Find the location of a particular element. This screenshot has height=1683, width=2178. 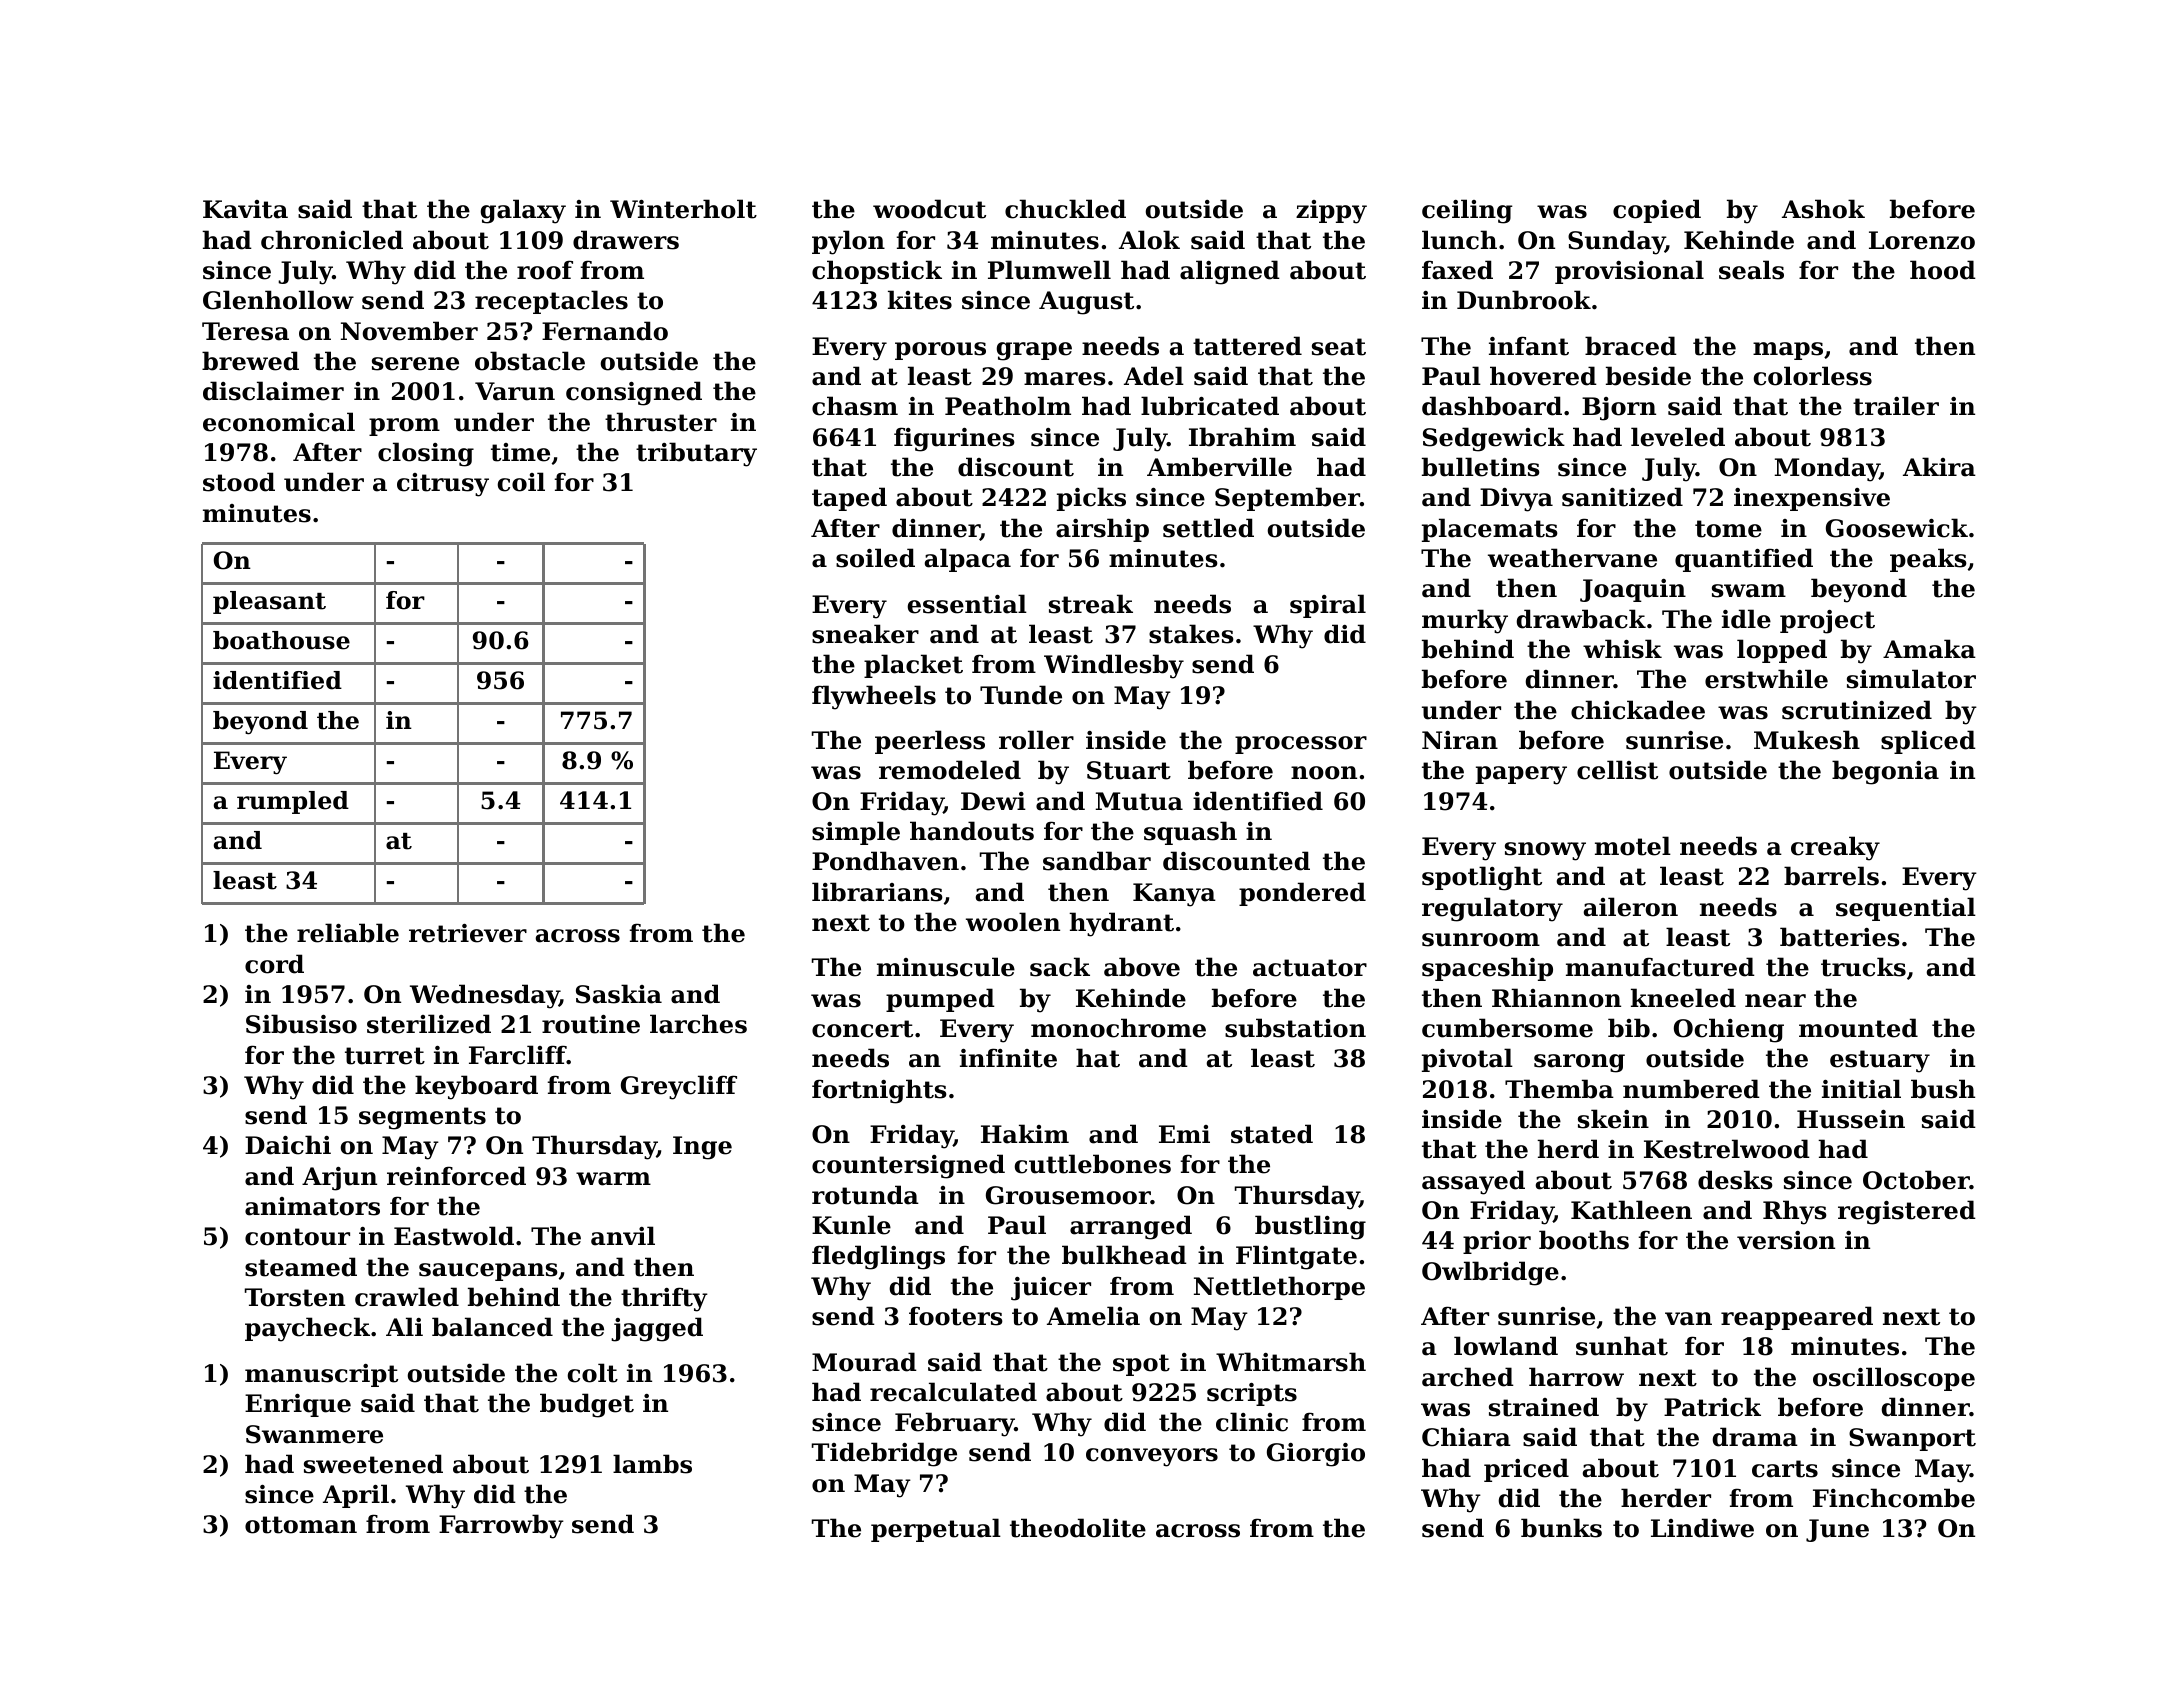

Hussein is located at coordinates (1851, 1119).
